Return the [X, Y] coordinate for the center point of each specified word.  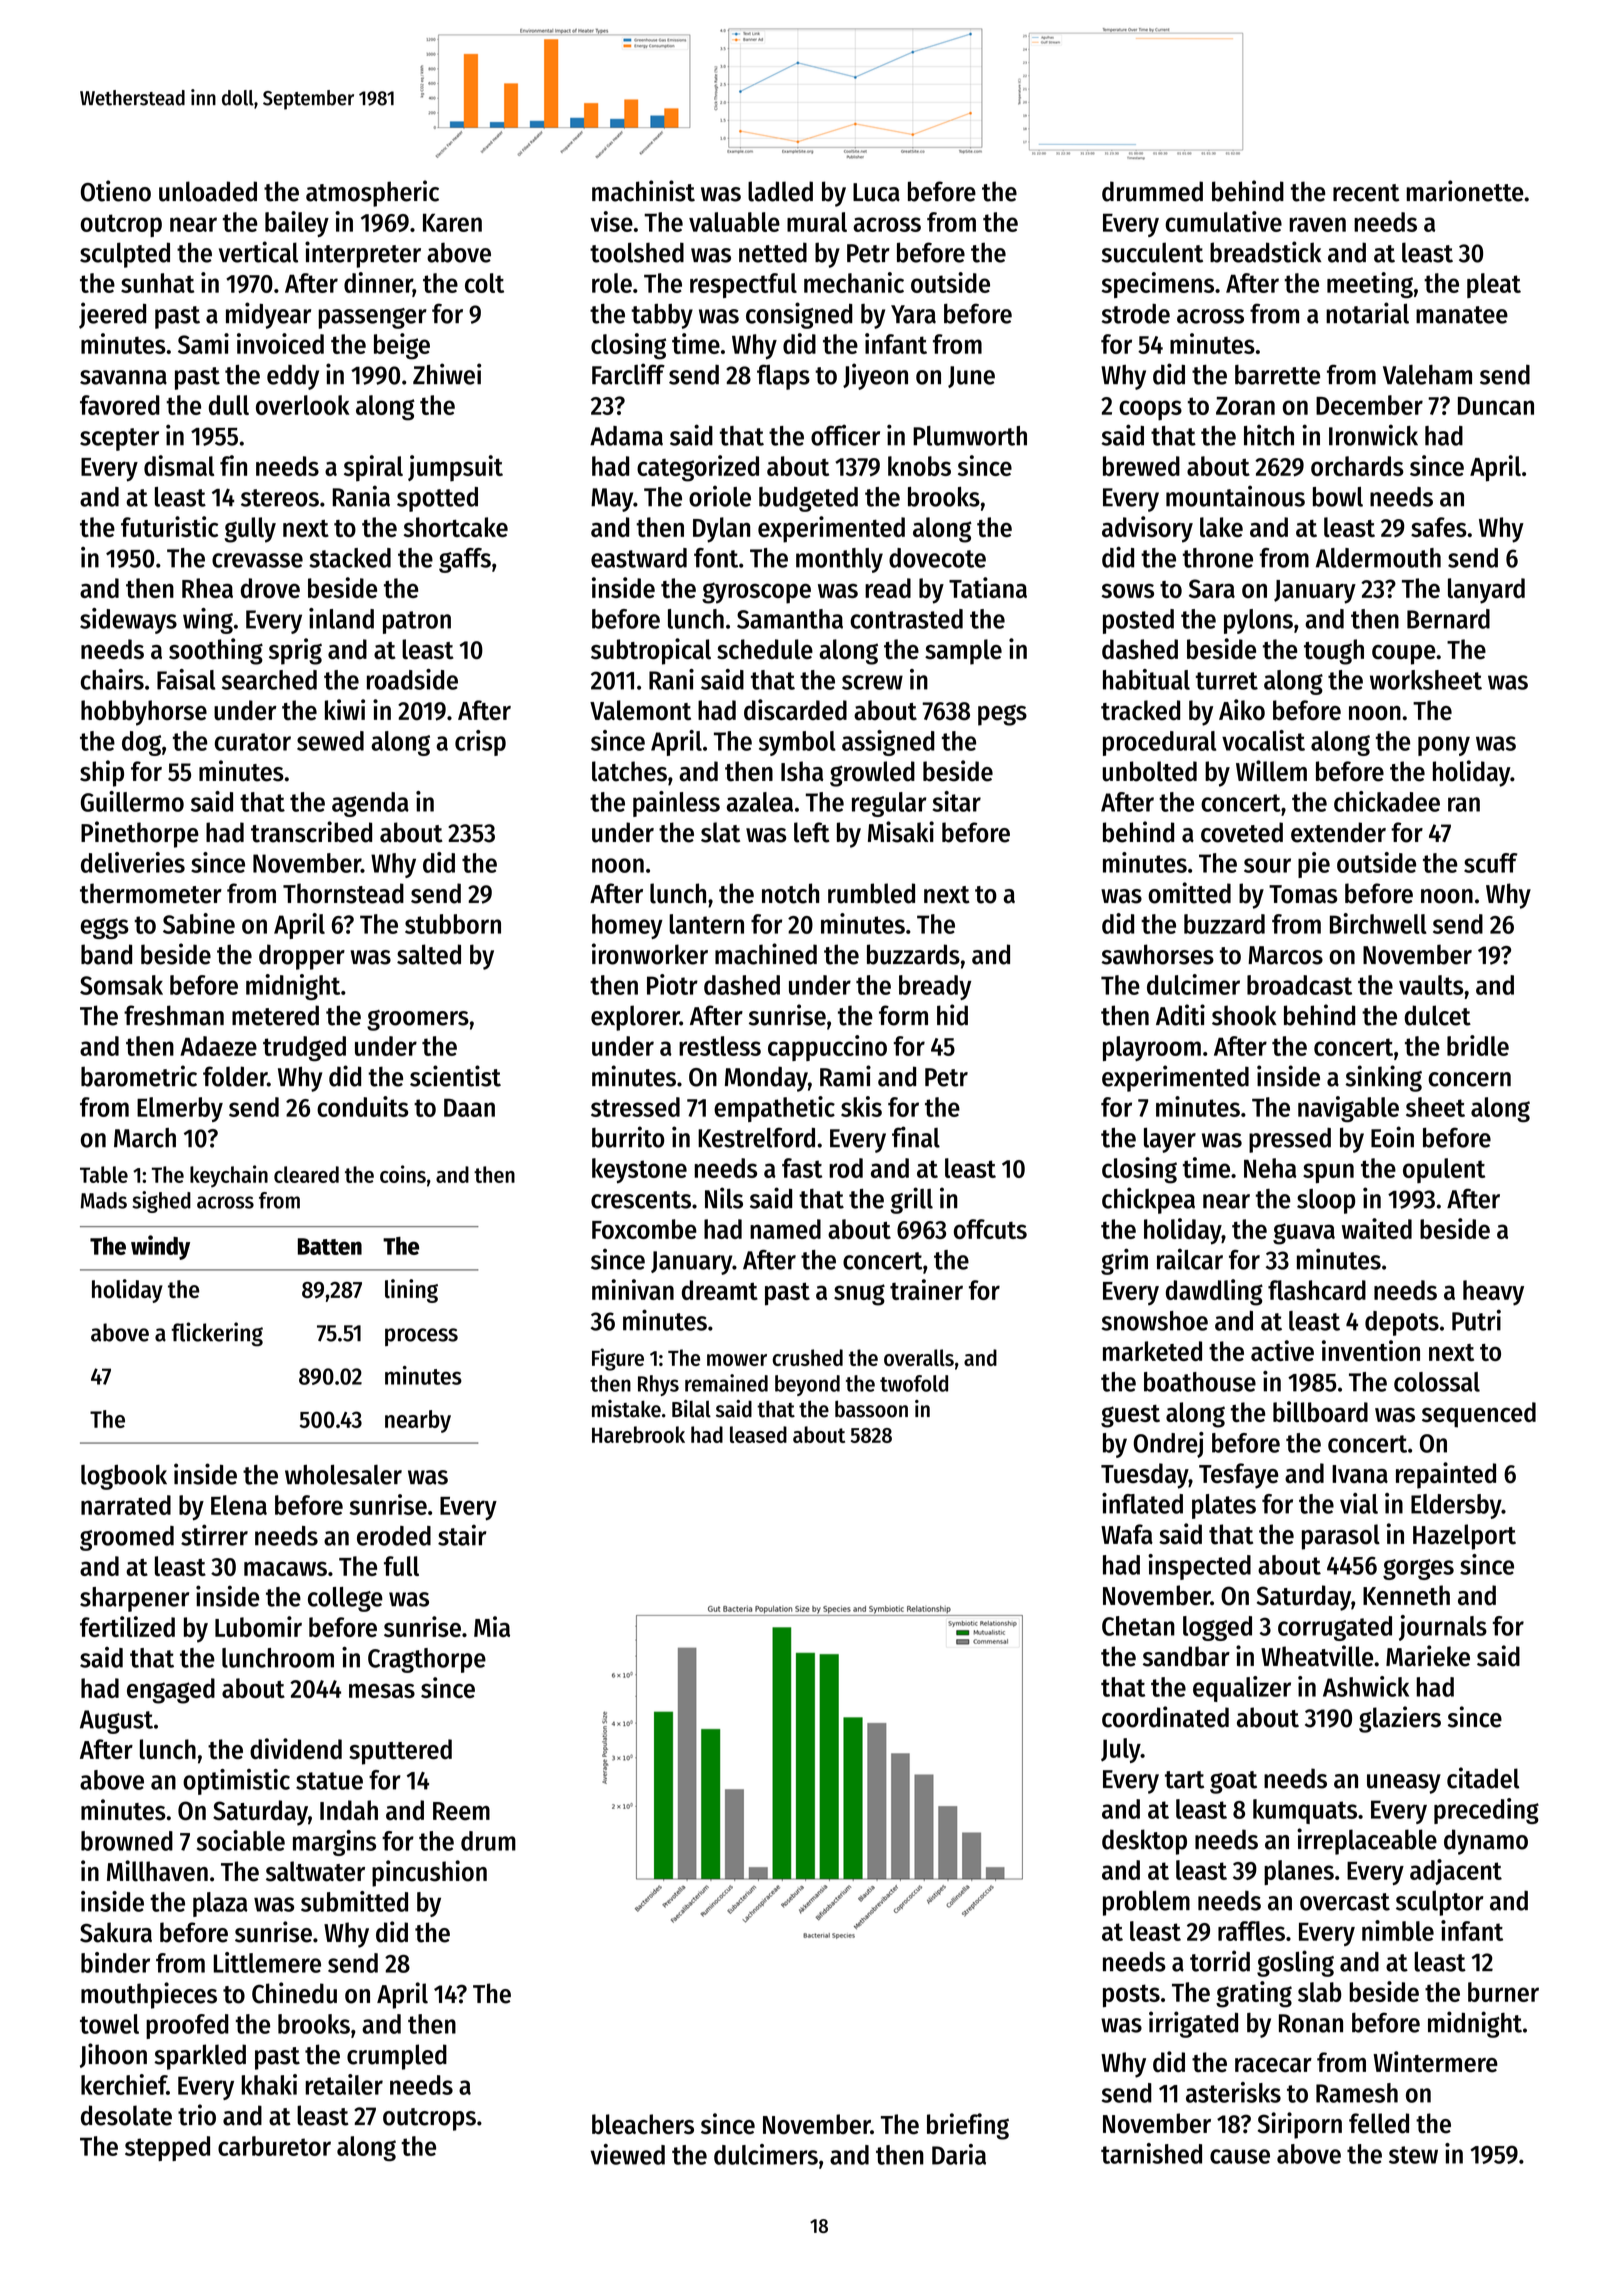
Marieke [1428, 1656]
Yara [913, 314]
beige [402, 346]
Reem [461, 1811]
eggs [105, 928]
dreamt [720, 1290]
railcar [1190, 1259]
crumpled [397, 2057]
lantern [706, 924]
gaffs [465, 560]
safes [1439, 527]
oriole [720, 496]
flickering [217, 1334]
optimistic [236, 1782]
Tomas [1303, 894]
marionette [1464, 191]
